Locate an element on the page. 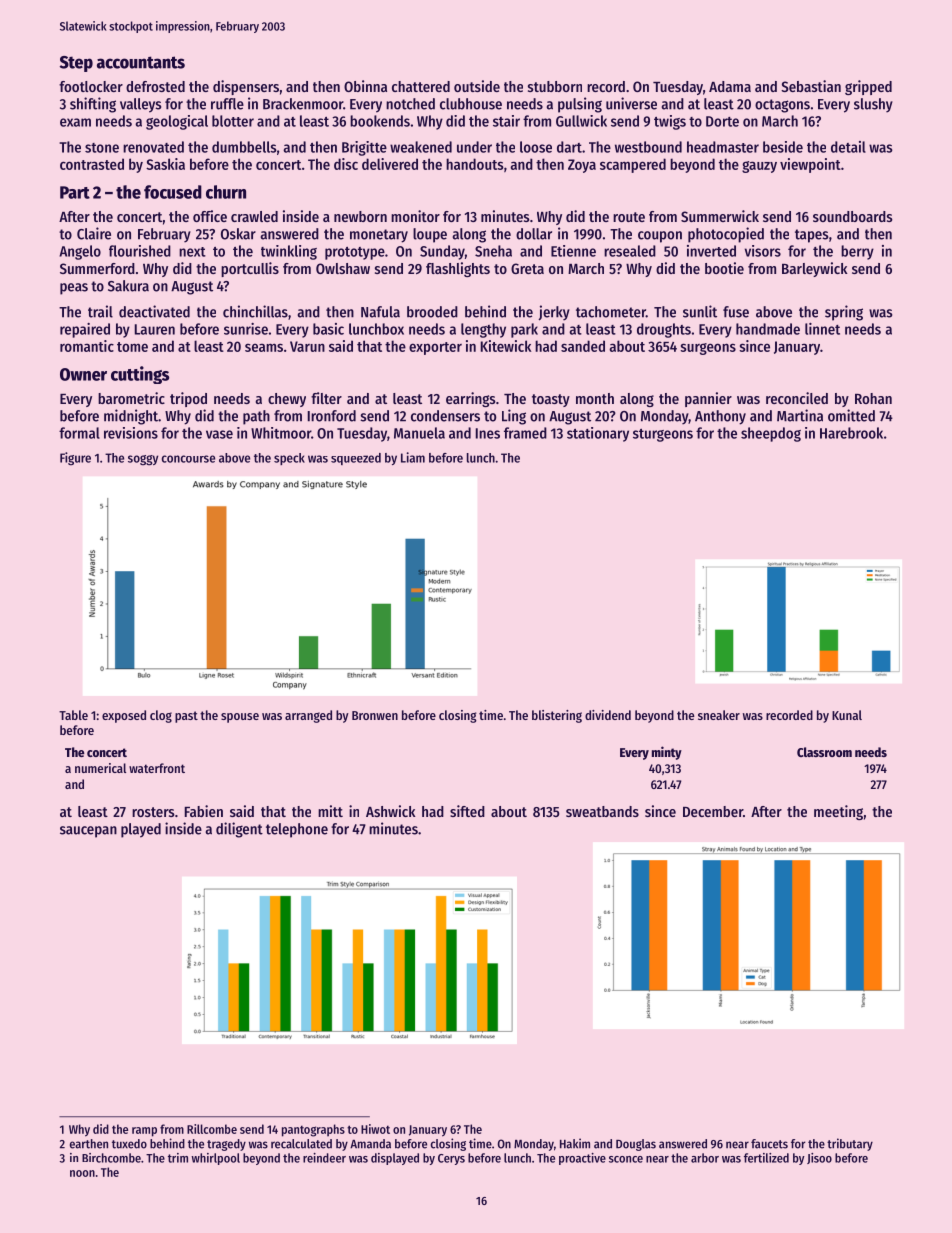 The image size is (952, 1233). Harebrook is located at coordinates (851, 433).
